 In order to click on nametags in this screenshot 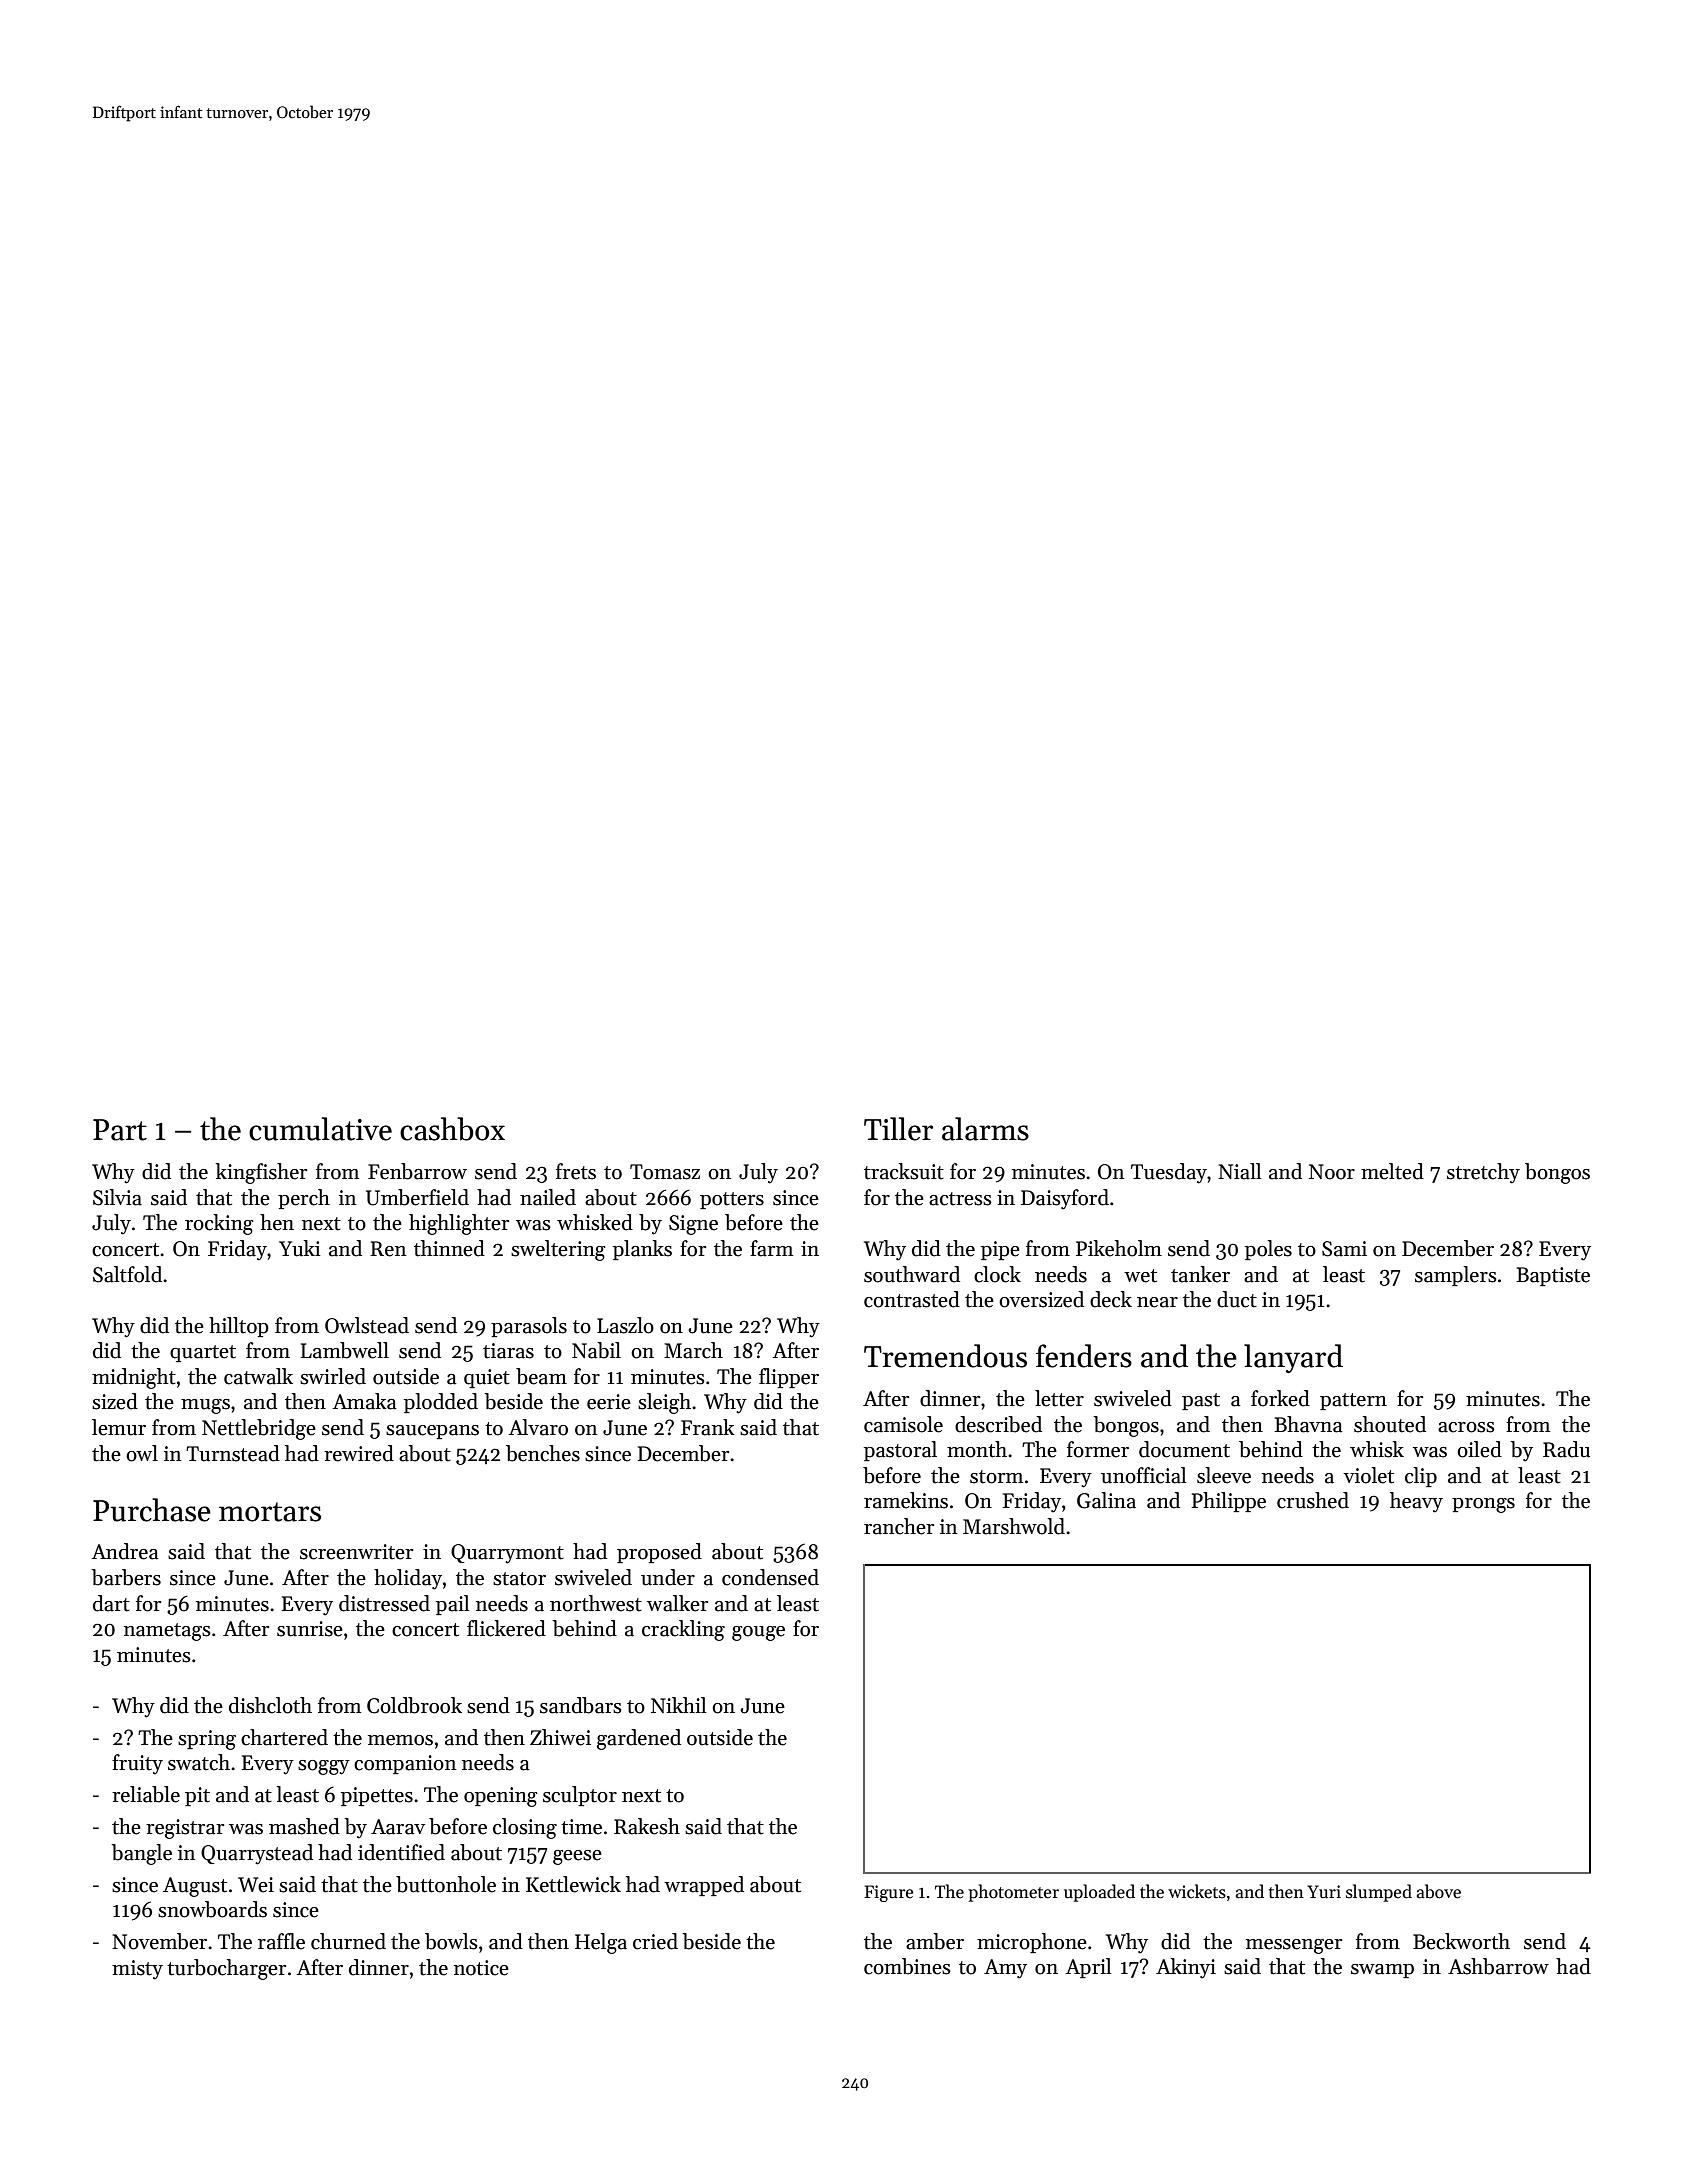, I will do `click(167, 1632)`.
